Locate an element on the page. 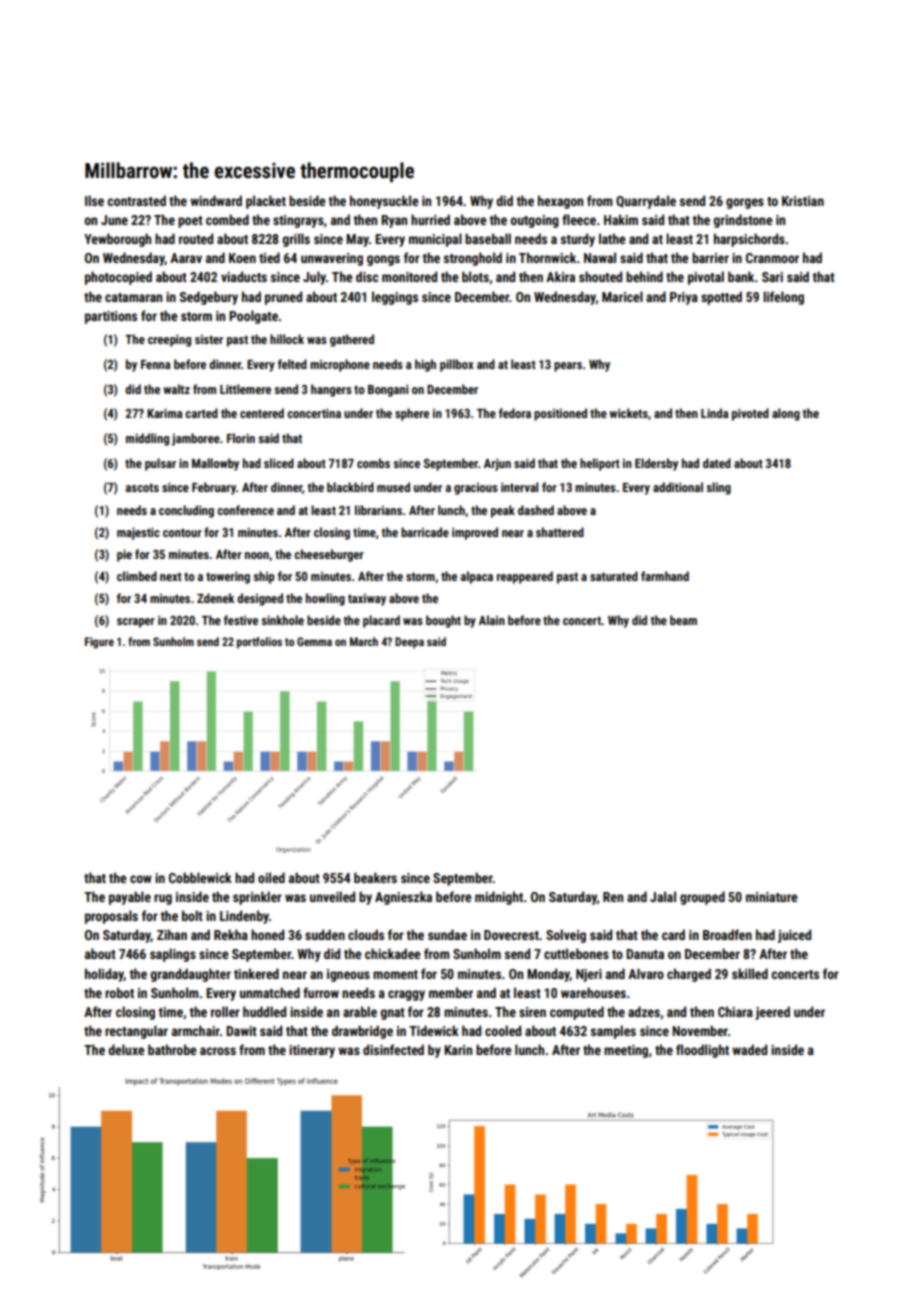 Image resolution: width=924 pixels, height=1311 pixels. Figure is located at coordinates (99, 643).
